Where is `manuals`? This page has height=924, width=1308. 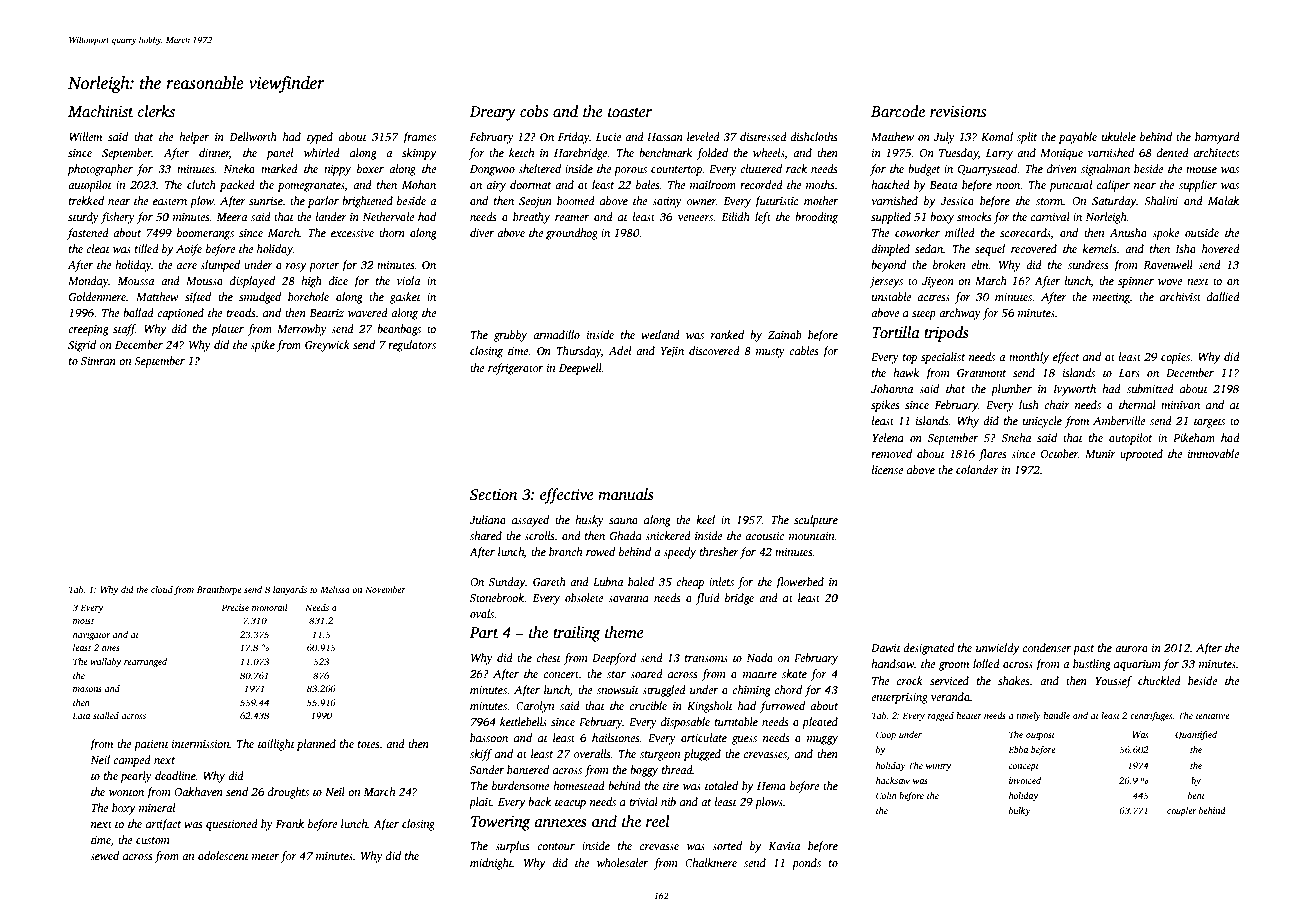 manuals is located at coordinates (626, 494).
